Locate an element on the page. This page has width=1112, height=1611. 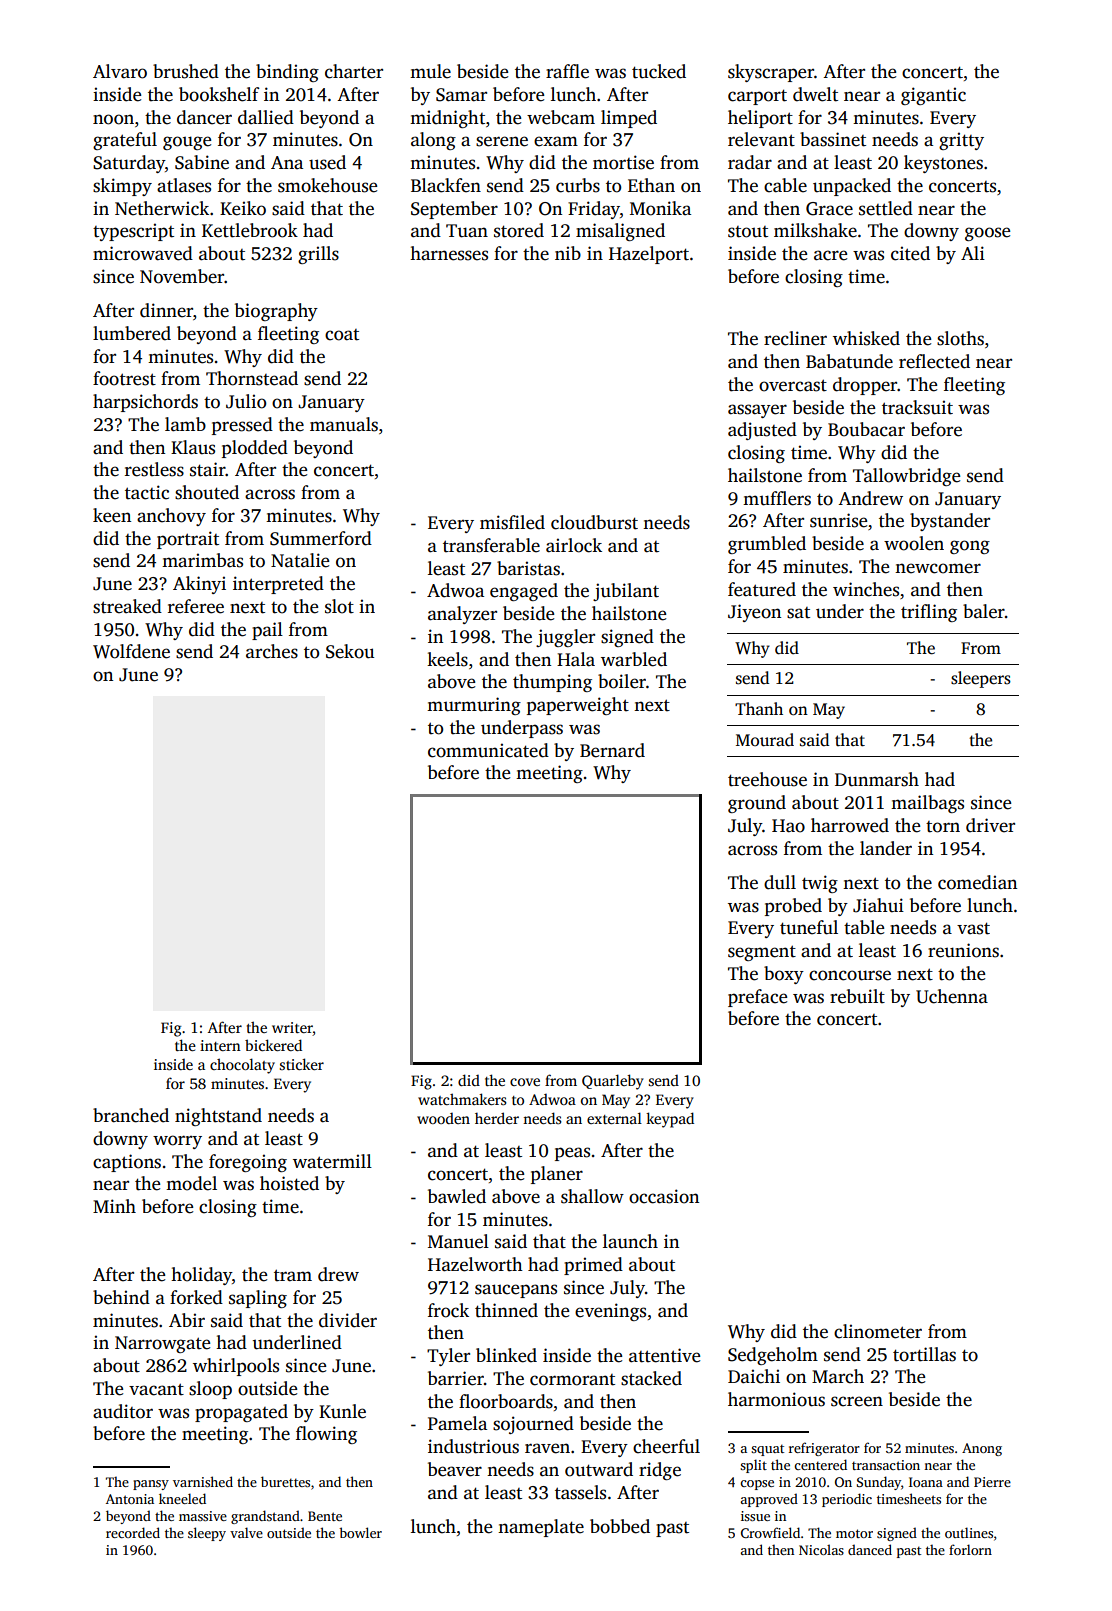
reflected is located at coordinates (934, 361).
